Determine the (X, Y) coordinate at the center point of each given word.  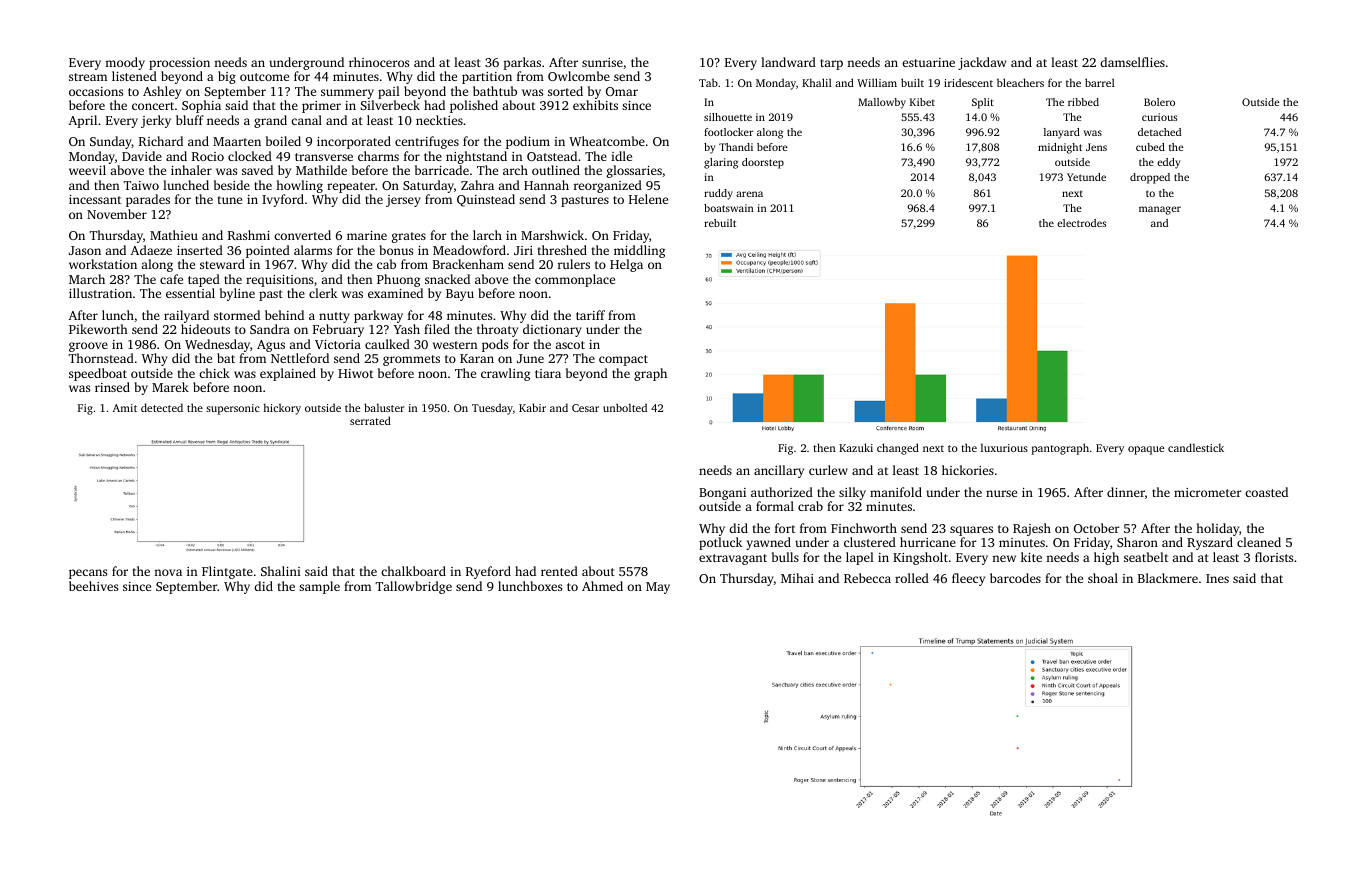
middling (639, 251)
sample (319, 587)
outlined (556, 170)
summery (347, 94)
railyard (186, 316)
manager (1160, 210)
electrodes (1081, 223)
